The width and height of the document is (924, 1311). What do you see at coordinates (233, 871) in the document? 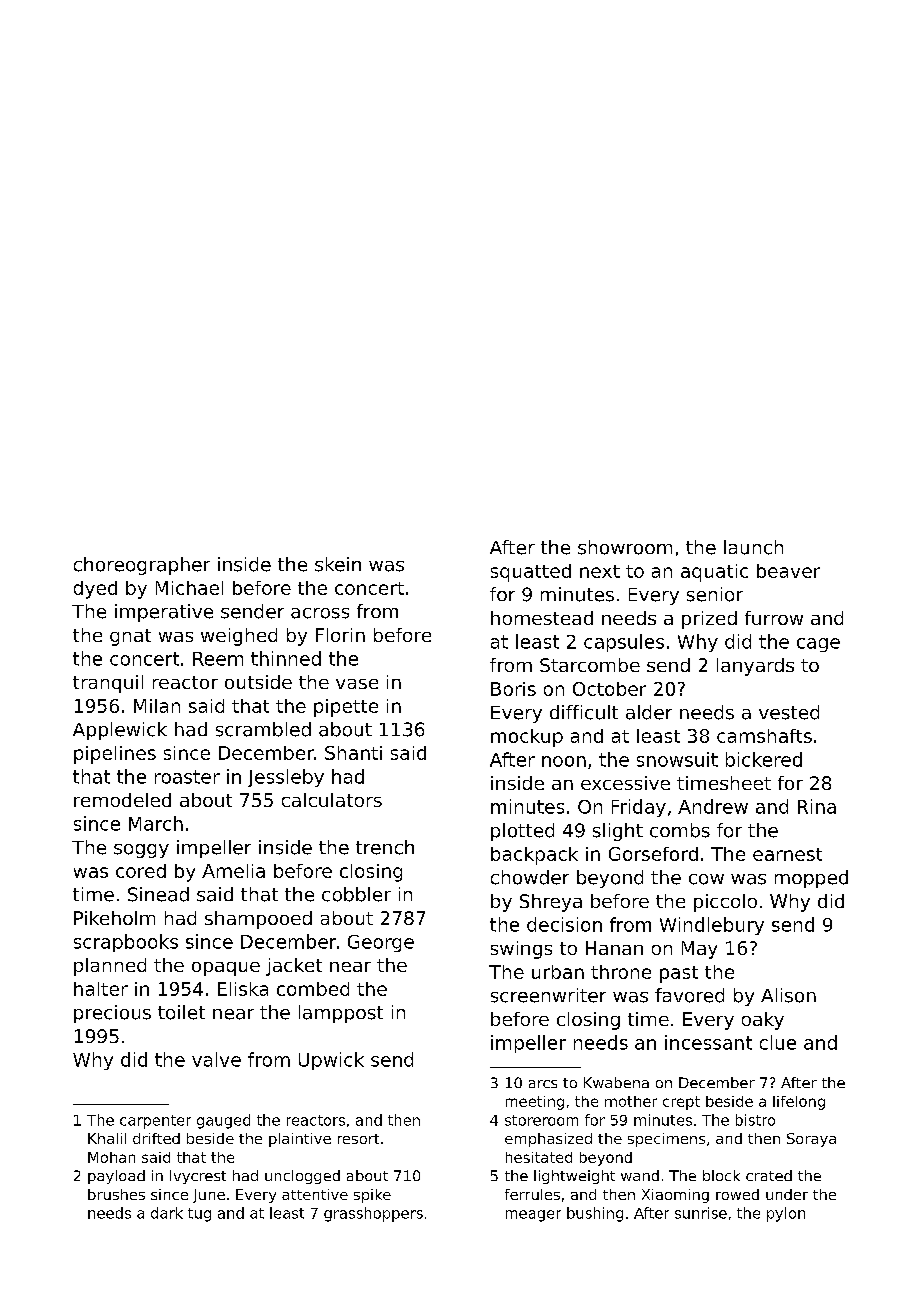
I see `Amelia` at bounding box center [233, 871].
